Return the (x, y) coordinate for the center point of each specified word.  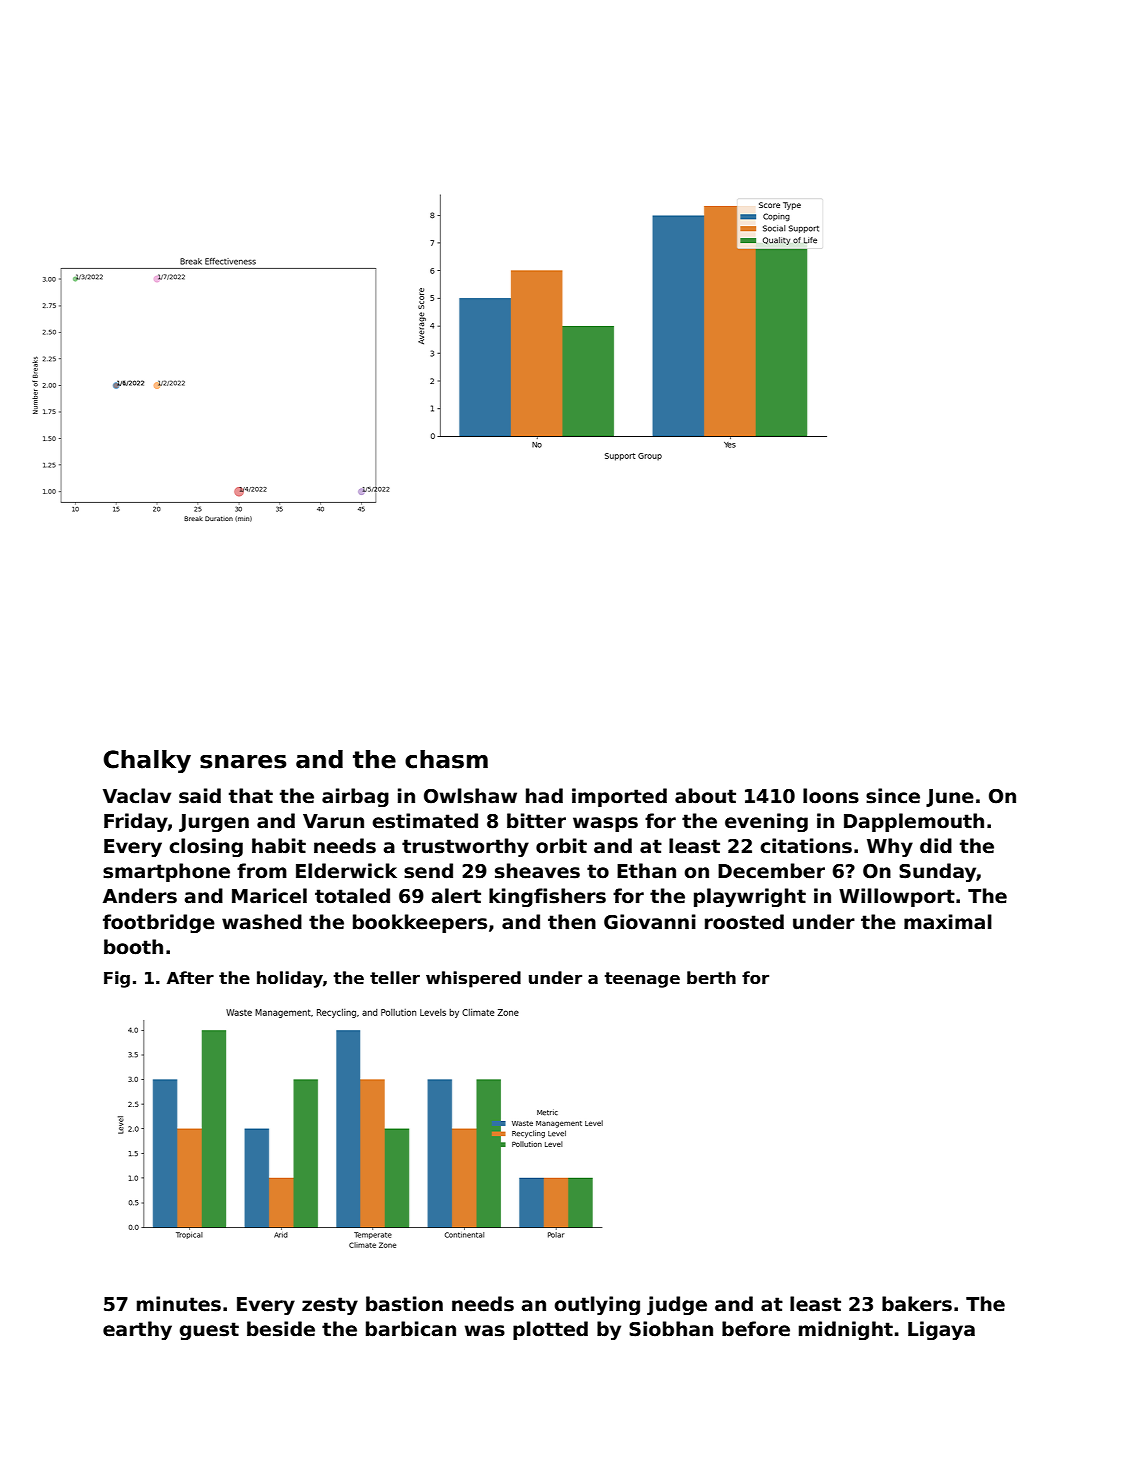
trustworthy (465, 847)
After (190, 978)
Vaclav (137, 796)
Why (890, 847)
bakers (917, 1304)
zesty (330, 1306)
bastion (404, 1304)
